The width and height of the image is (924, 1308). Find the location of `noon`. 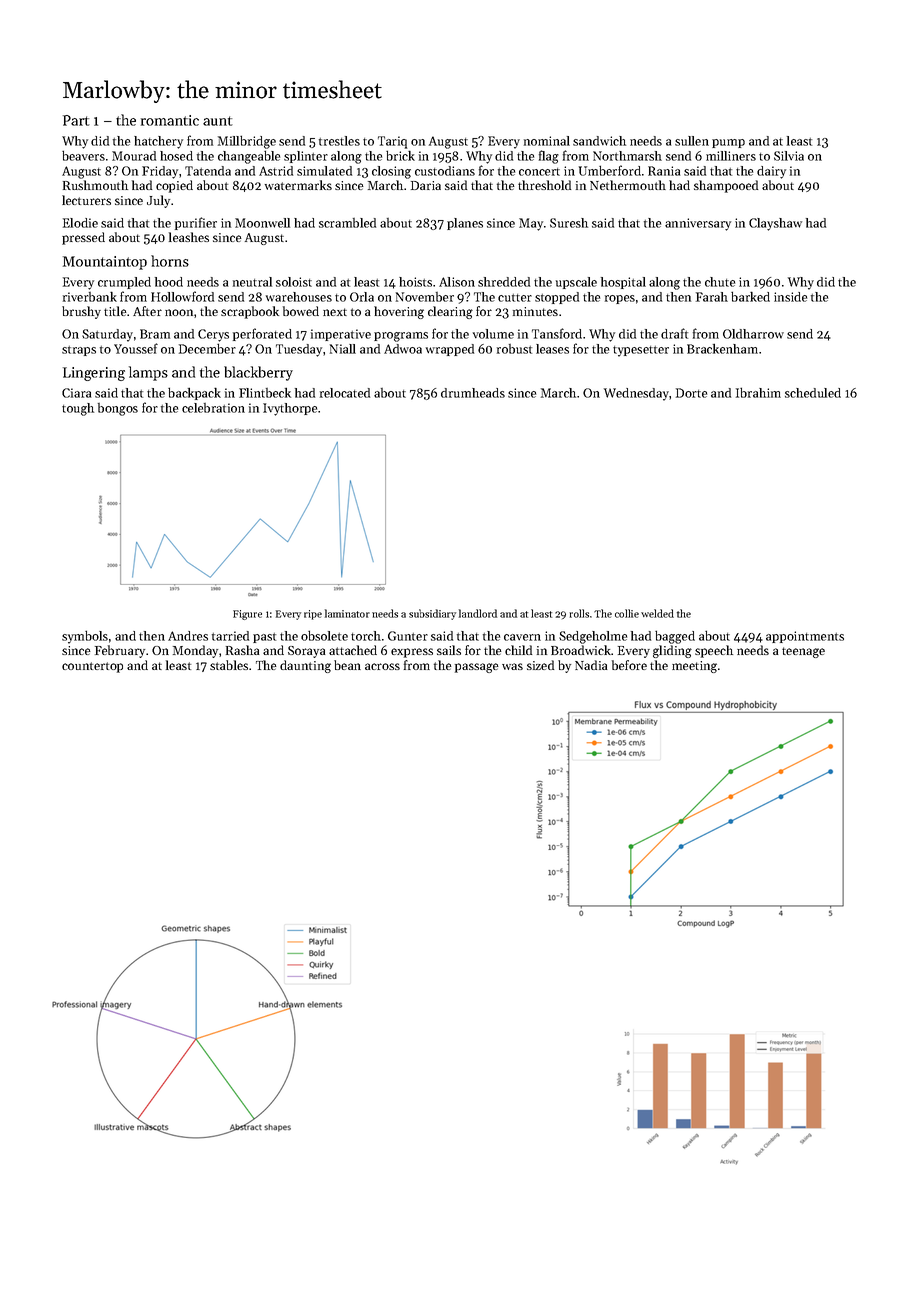

noon is located at coordinates (179, 312).
